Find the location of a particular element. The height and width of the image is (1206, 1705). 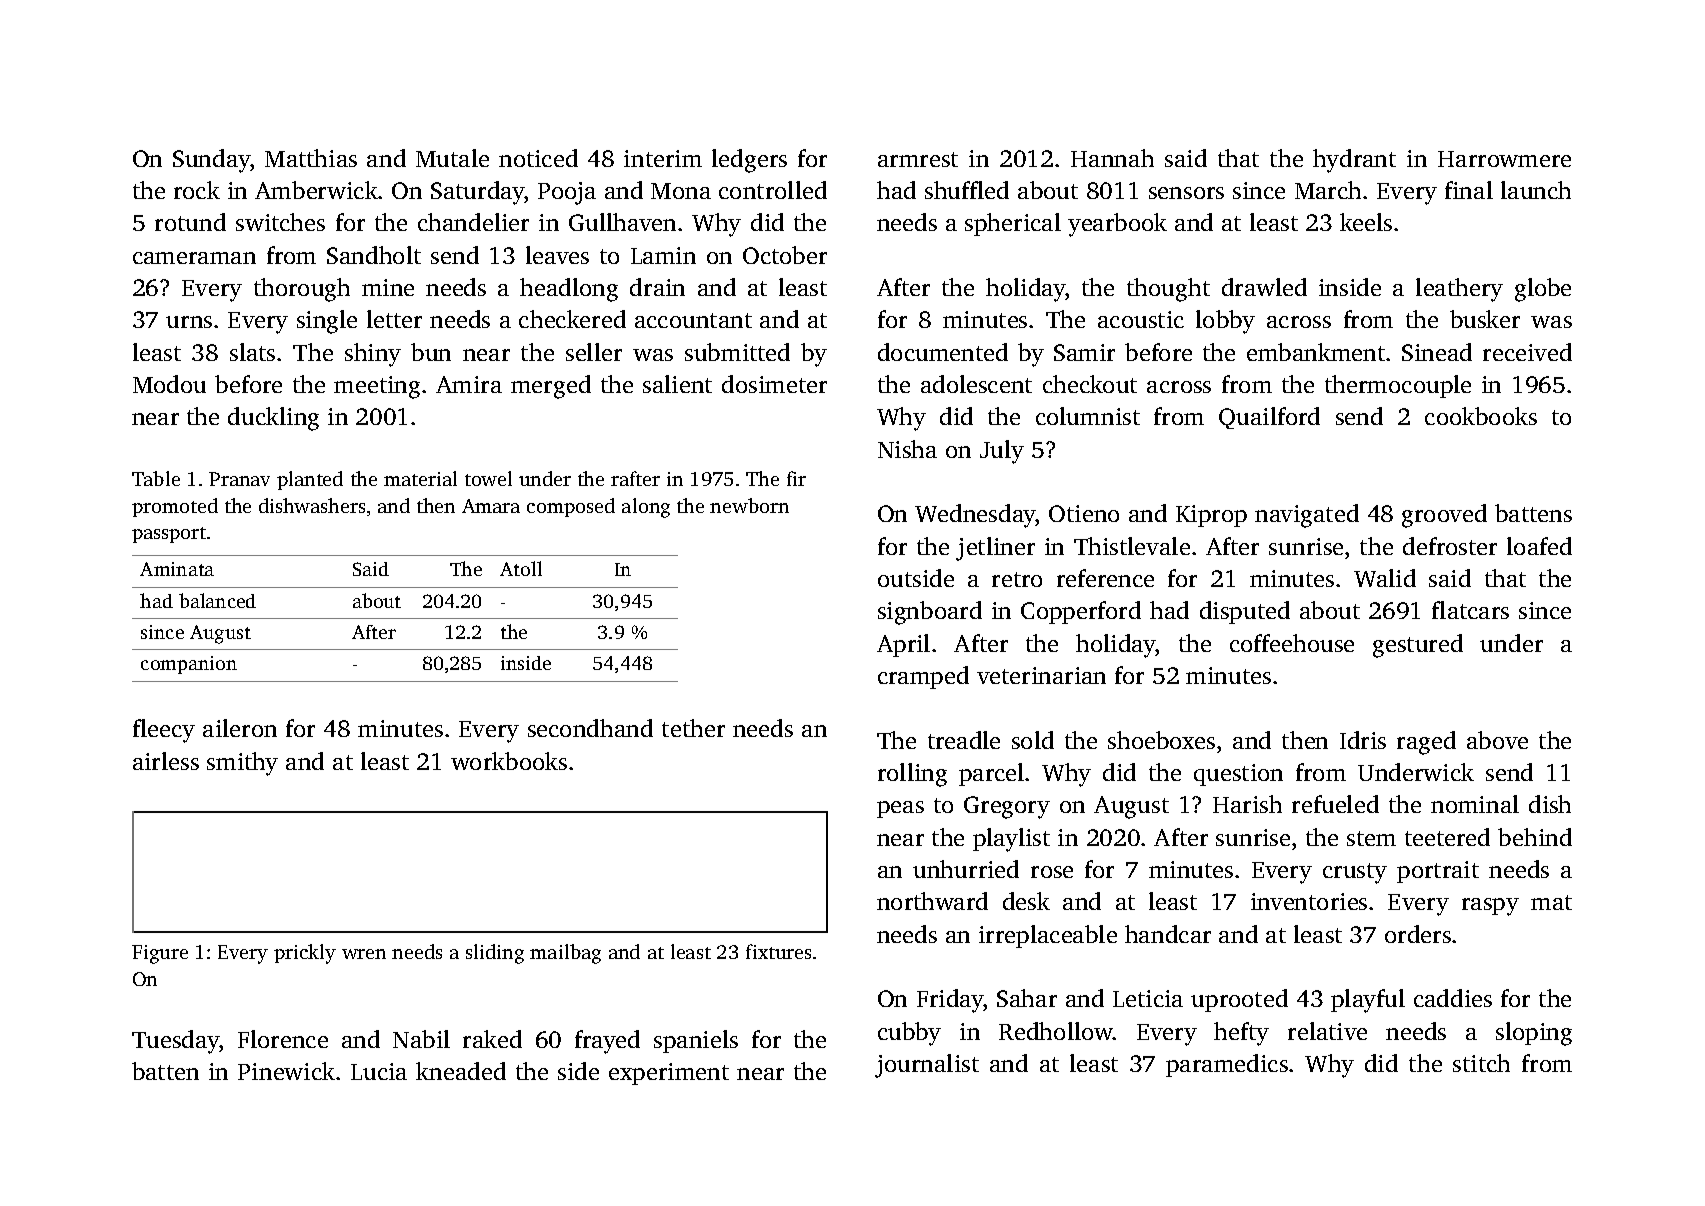

salient is located at coordinates (677, 384).
